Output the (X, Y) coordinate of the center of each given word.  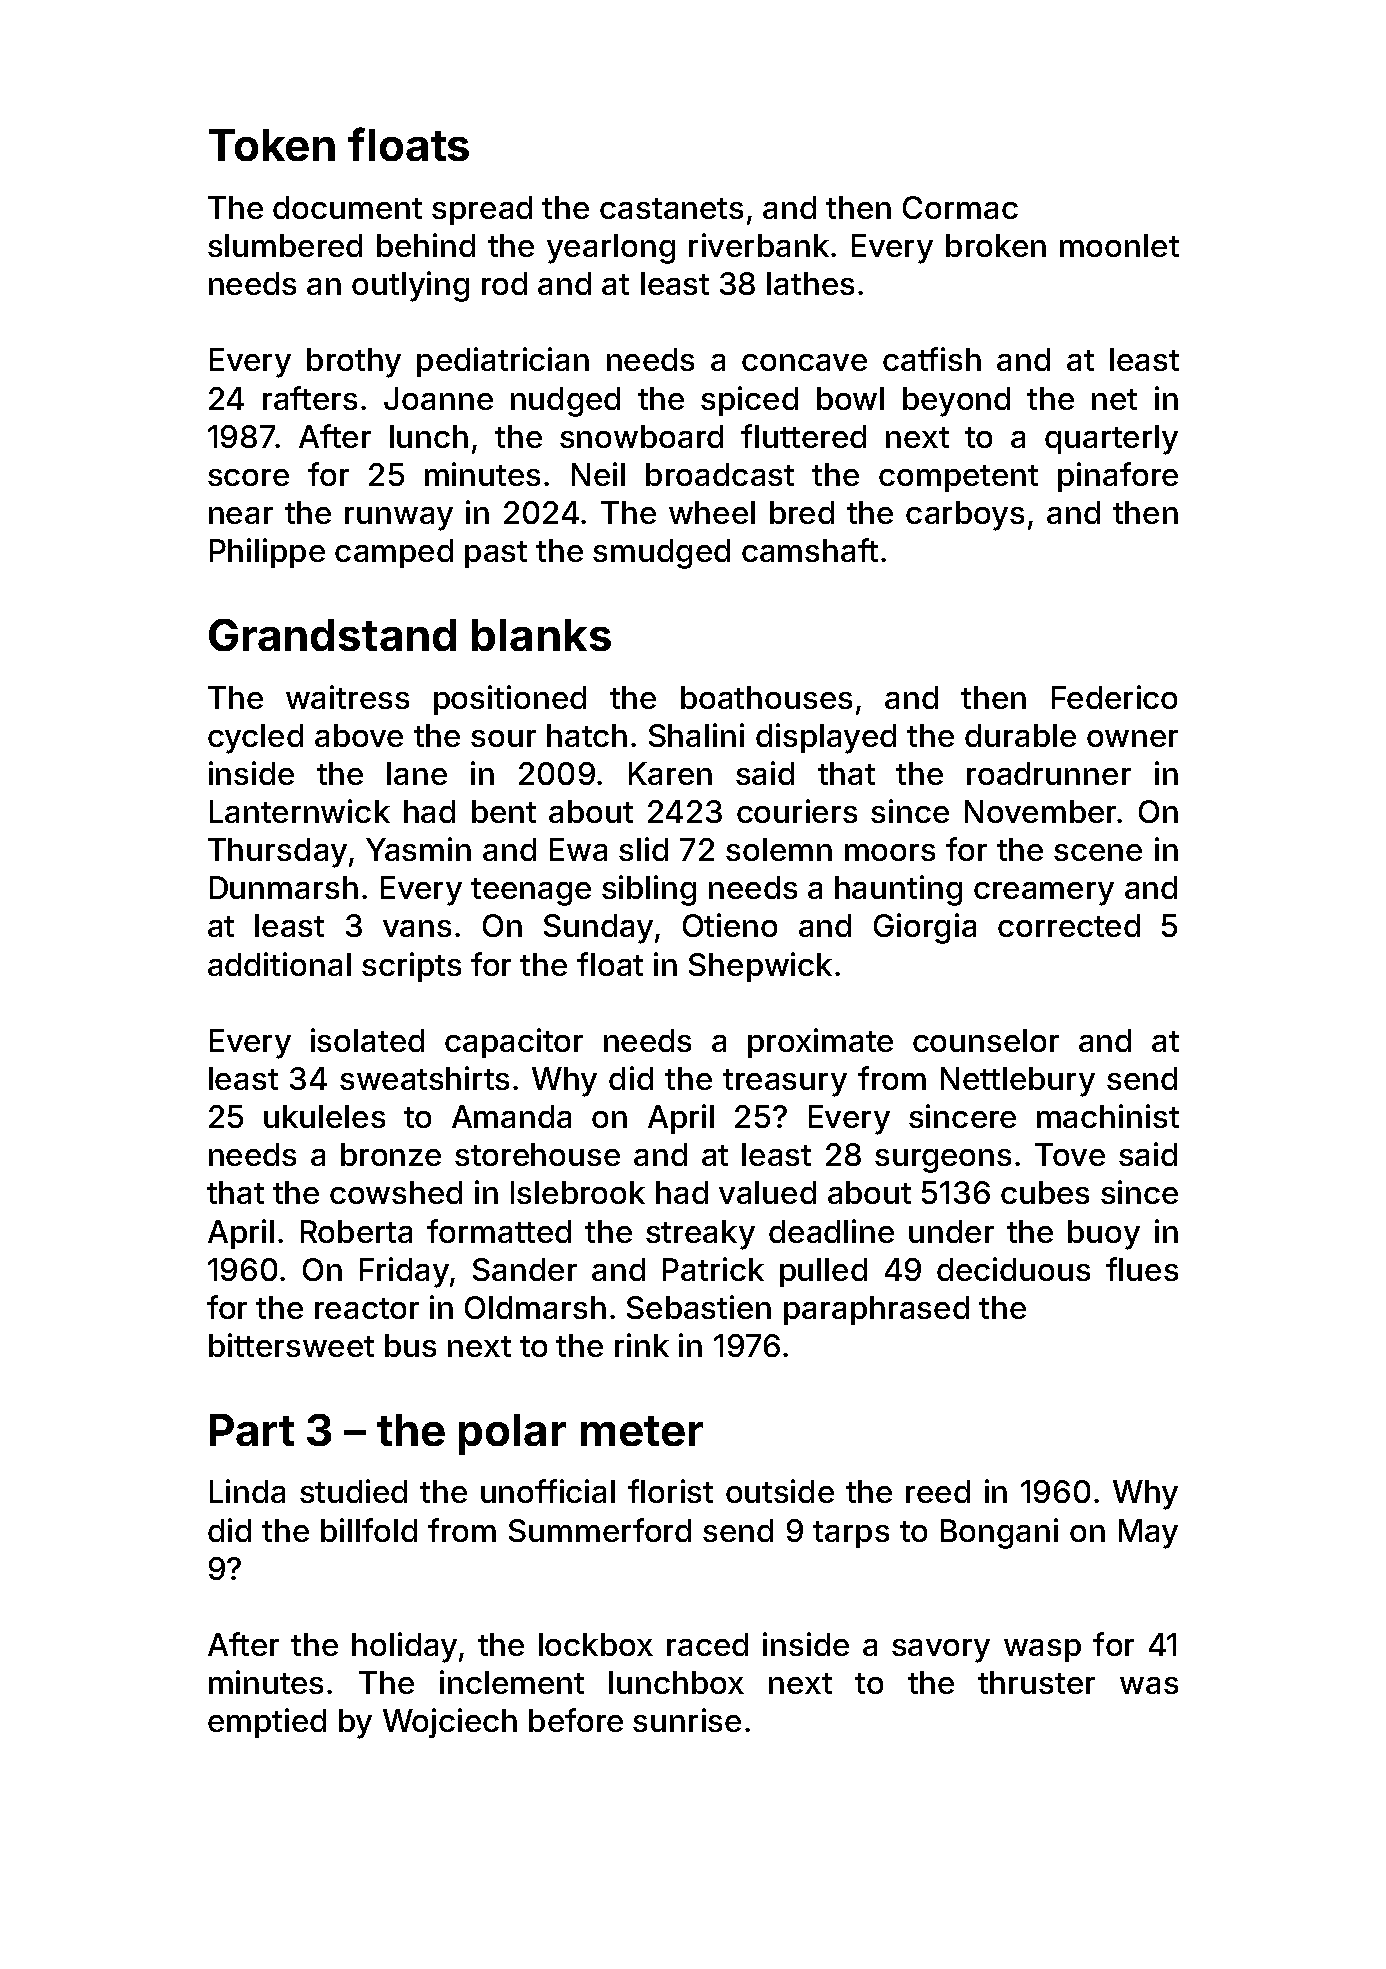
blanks (541, 635)
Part (252, 1430)
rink (642, 1345)
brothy (354, 363)
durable (1020, 735)
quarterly (1111, 440)
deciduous (1013, 1269)
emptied (267, 1723)
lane (417, 773)
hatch (587, 735)
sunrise (687, 1720)
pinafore (1118, 477)
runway (399, 519)
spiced (749, 401)
